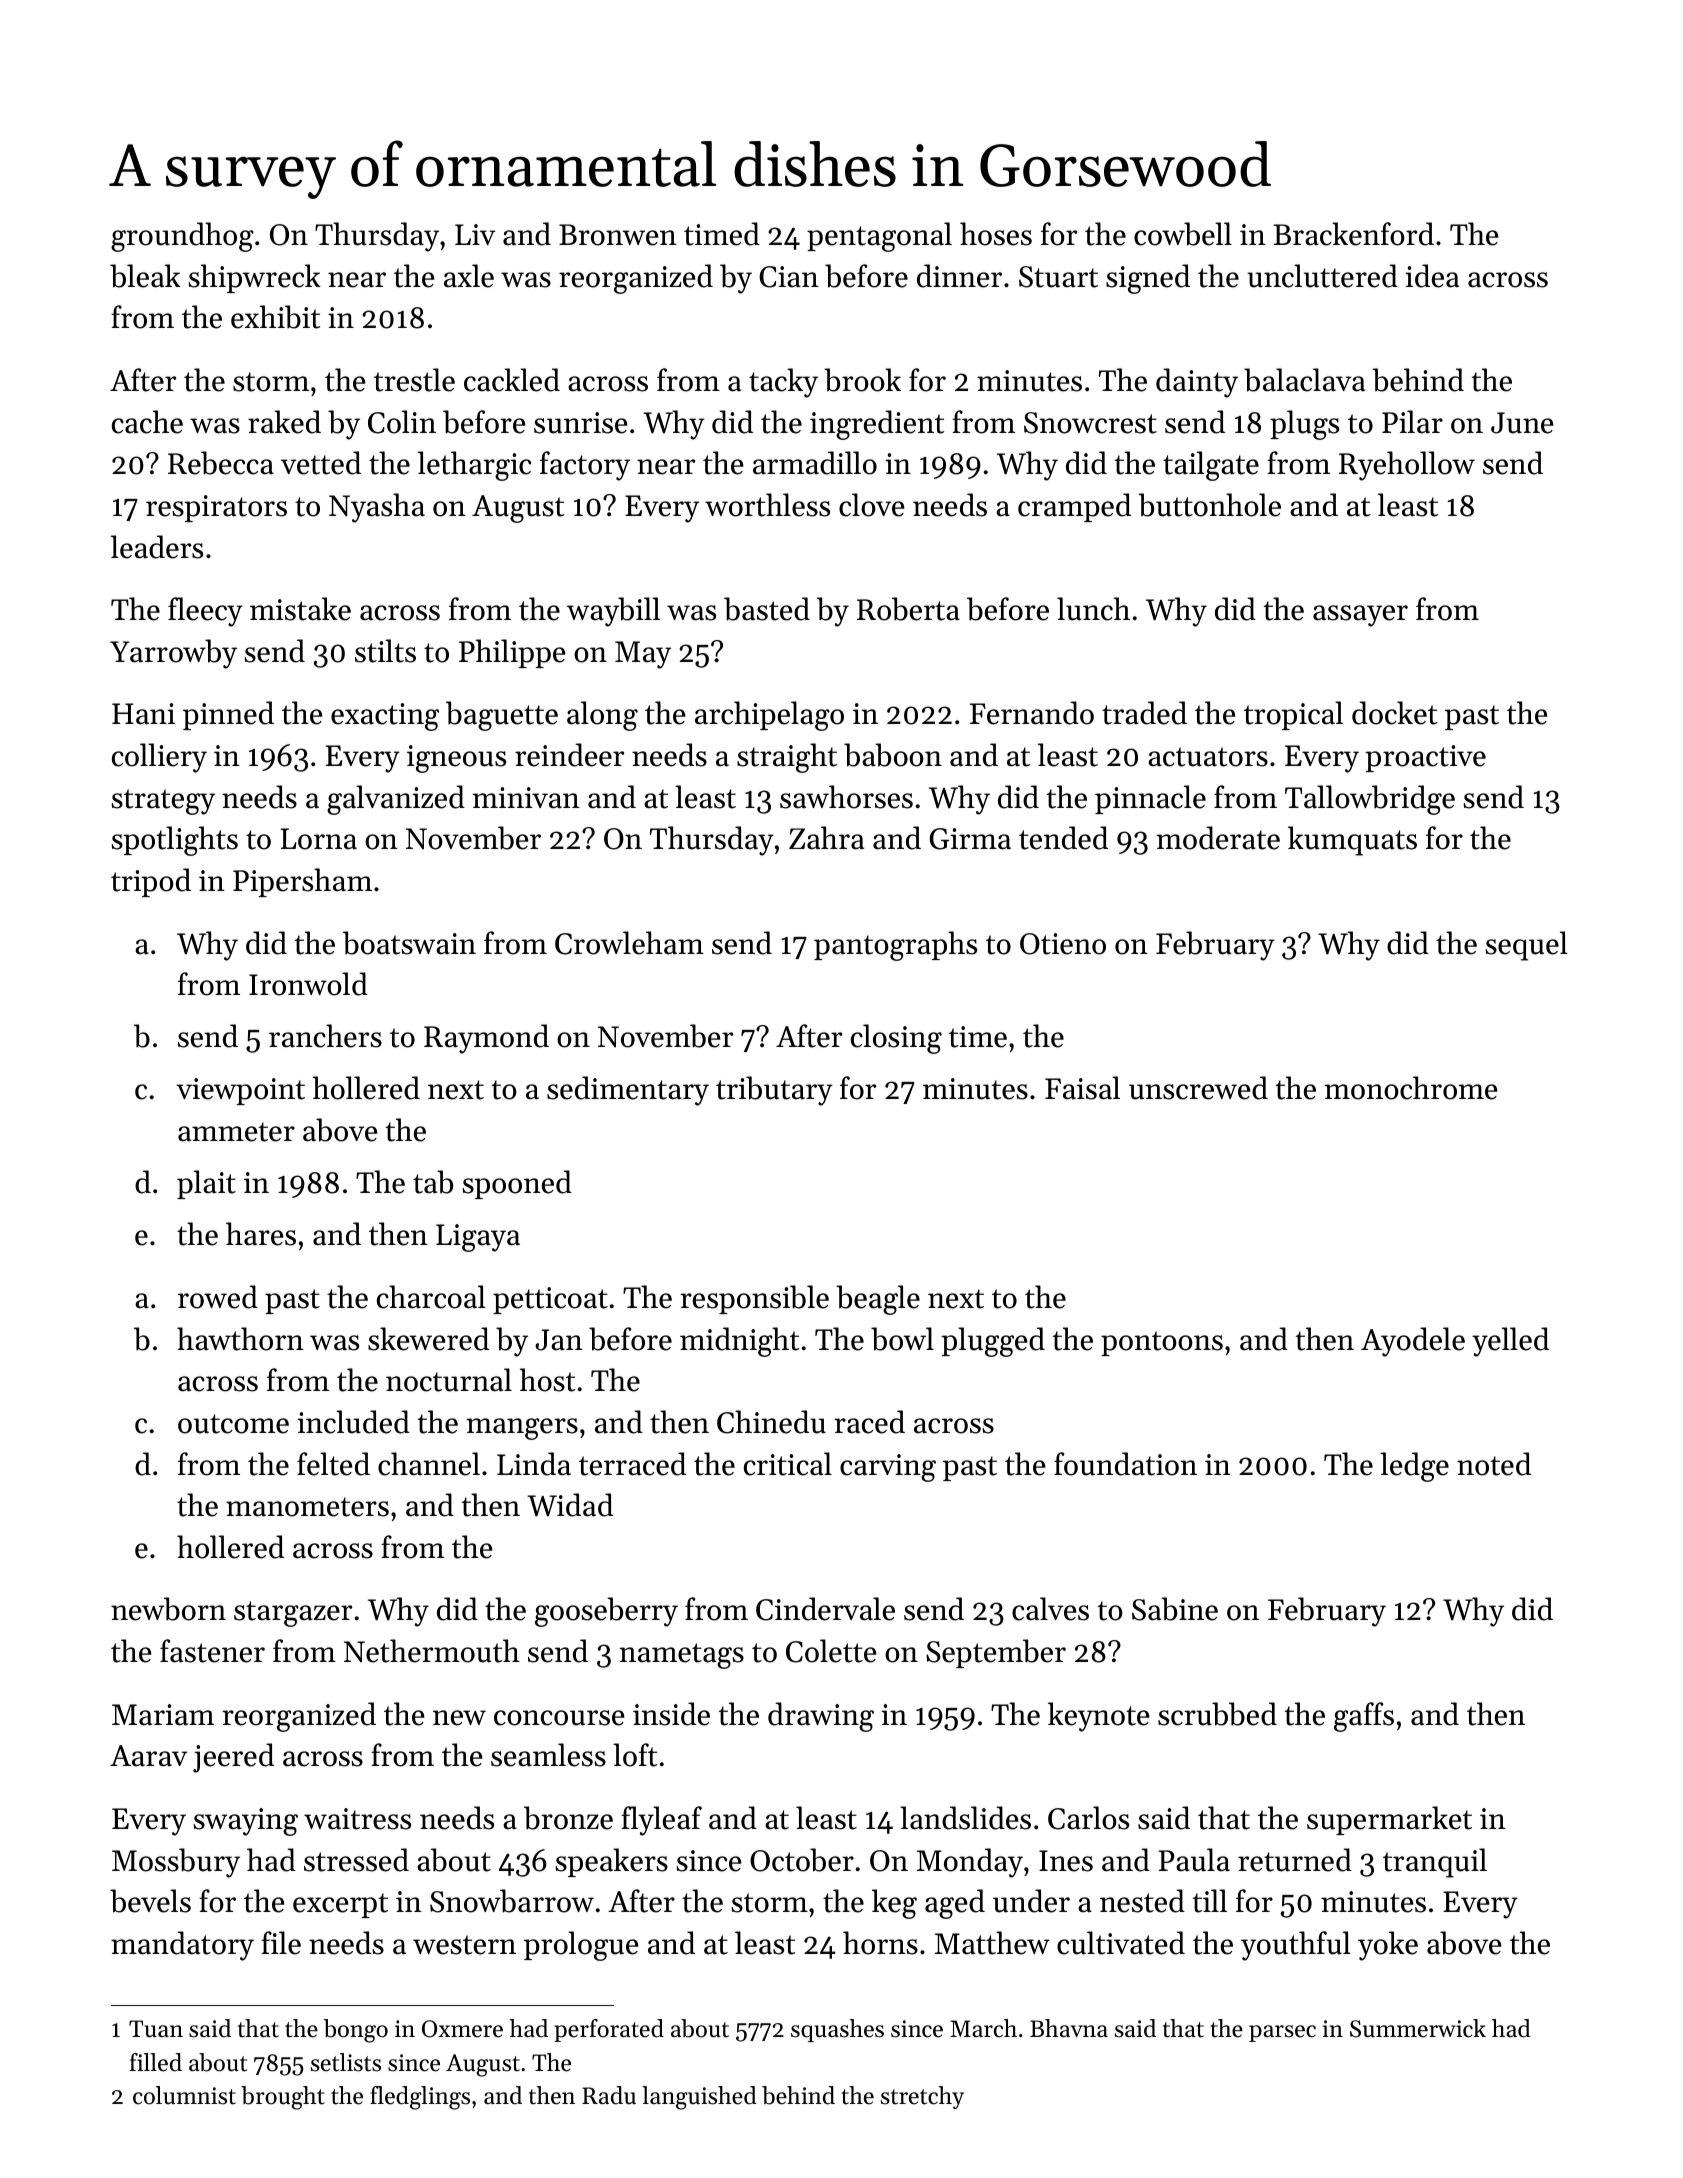 The width and height of the document is (1683, 2178). Describe the element at coordinates (699, 2098) in the document. I see `languished` at that location.
